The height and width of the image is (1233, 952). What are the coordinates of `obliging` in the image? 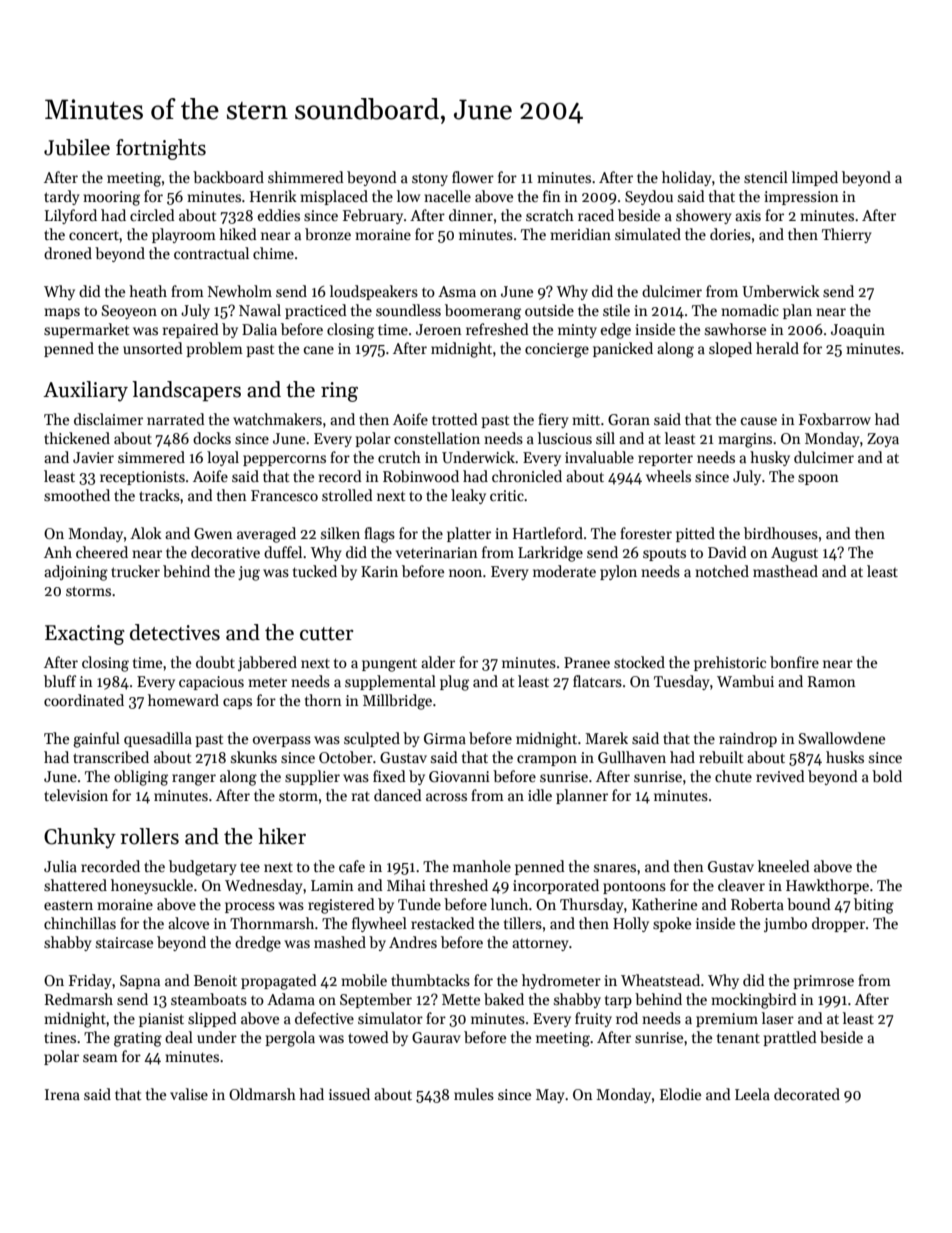 It's located at (141, 778).
